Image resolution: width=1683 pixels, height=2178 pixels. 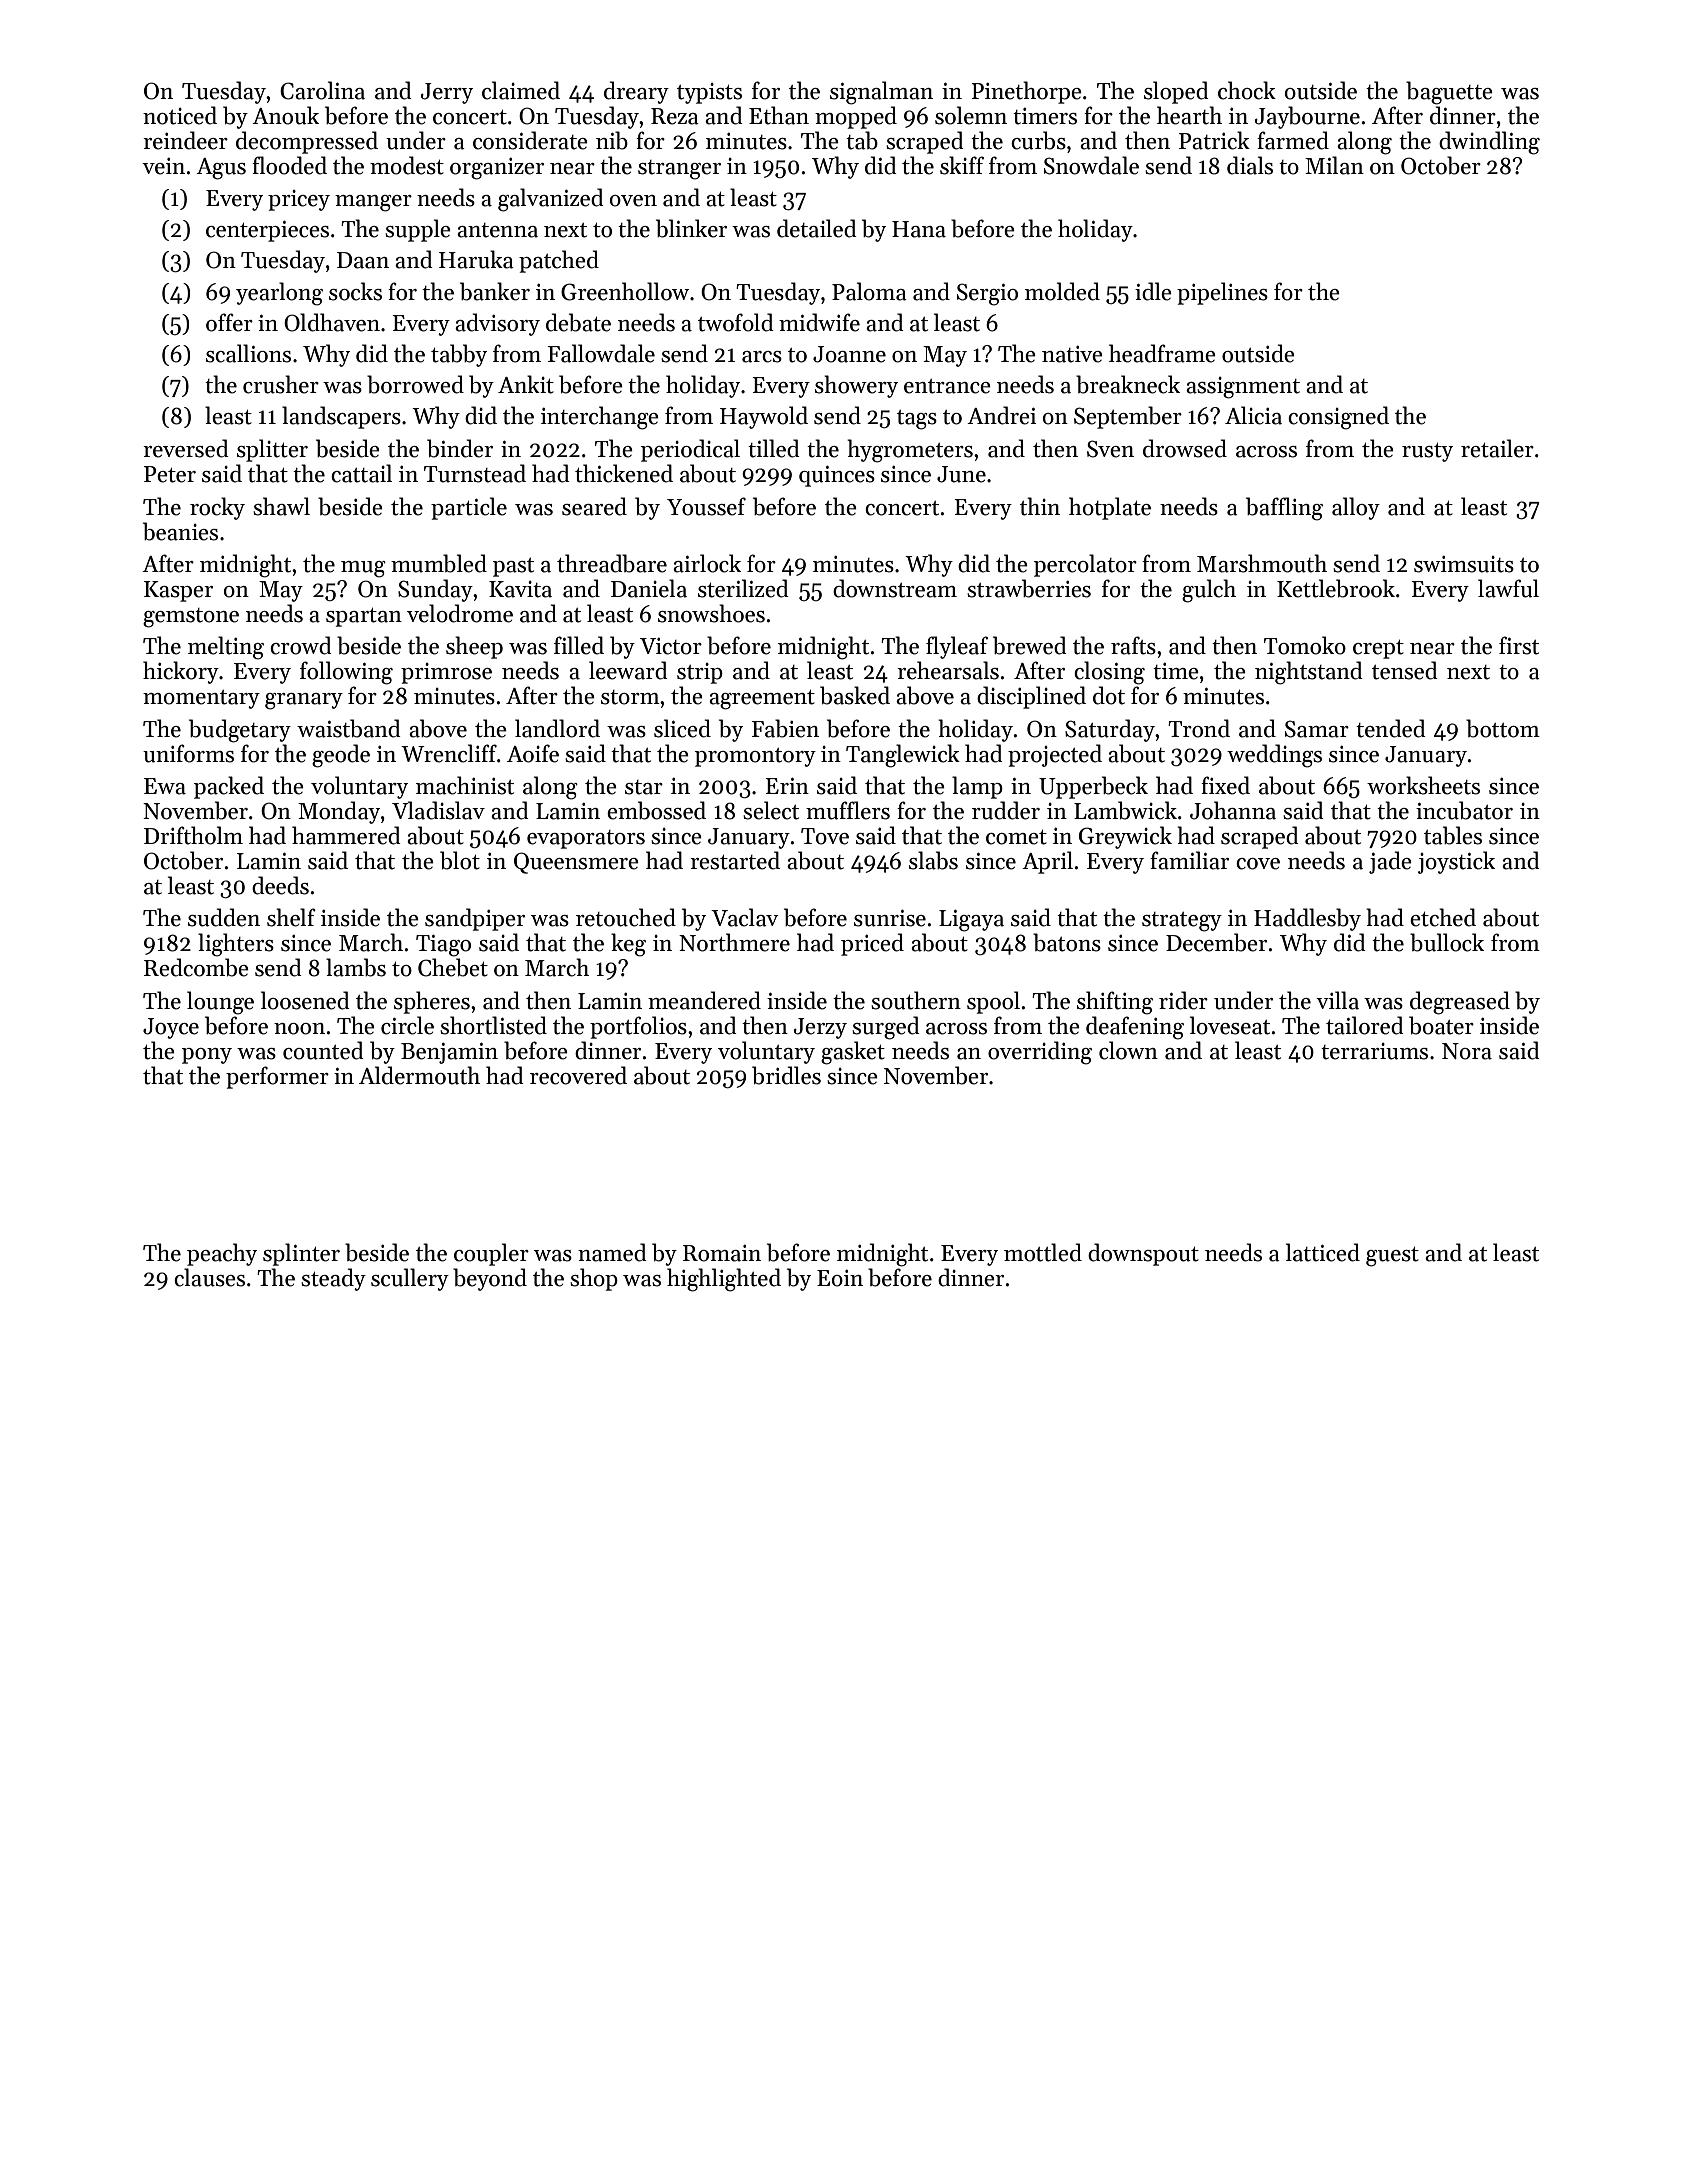 I want to click on Carolina, so click(x=322, y=90).
